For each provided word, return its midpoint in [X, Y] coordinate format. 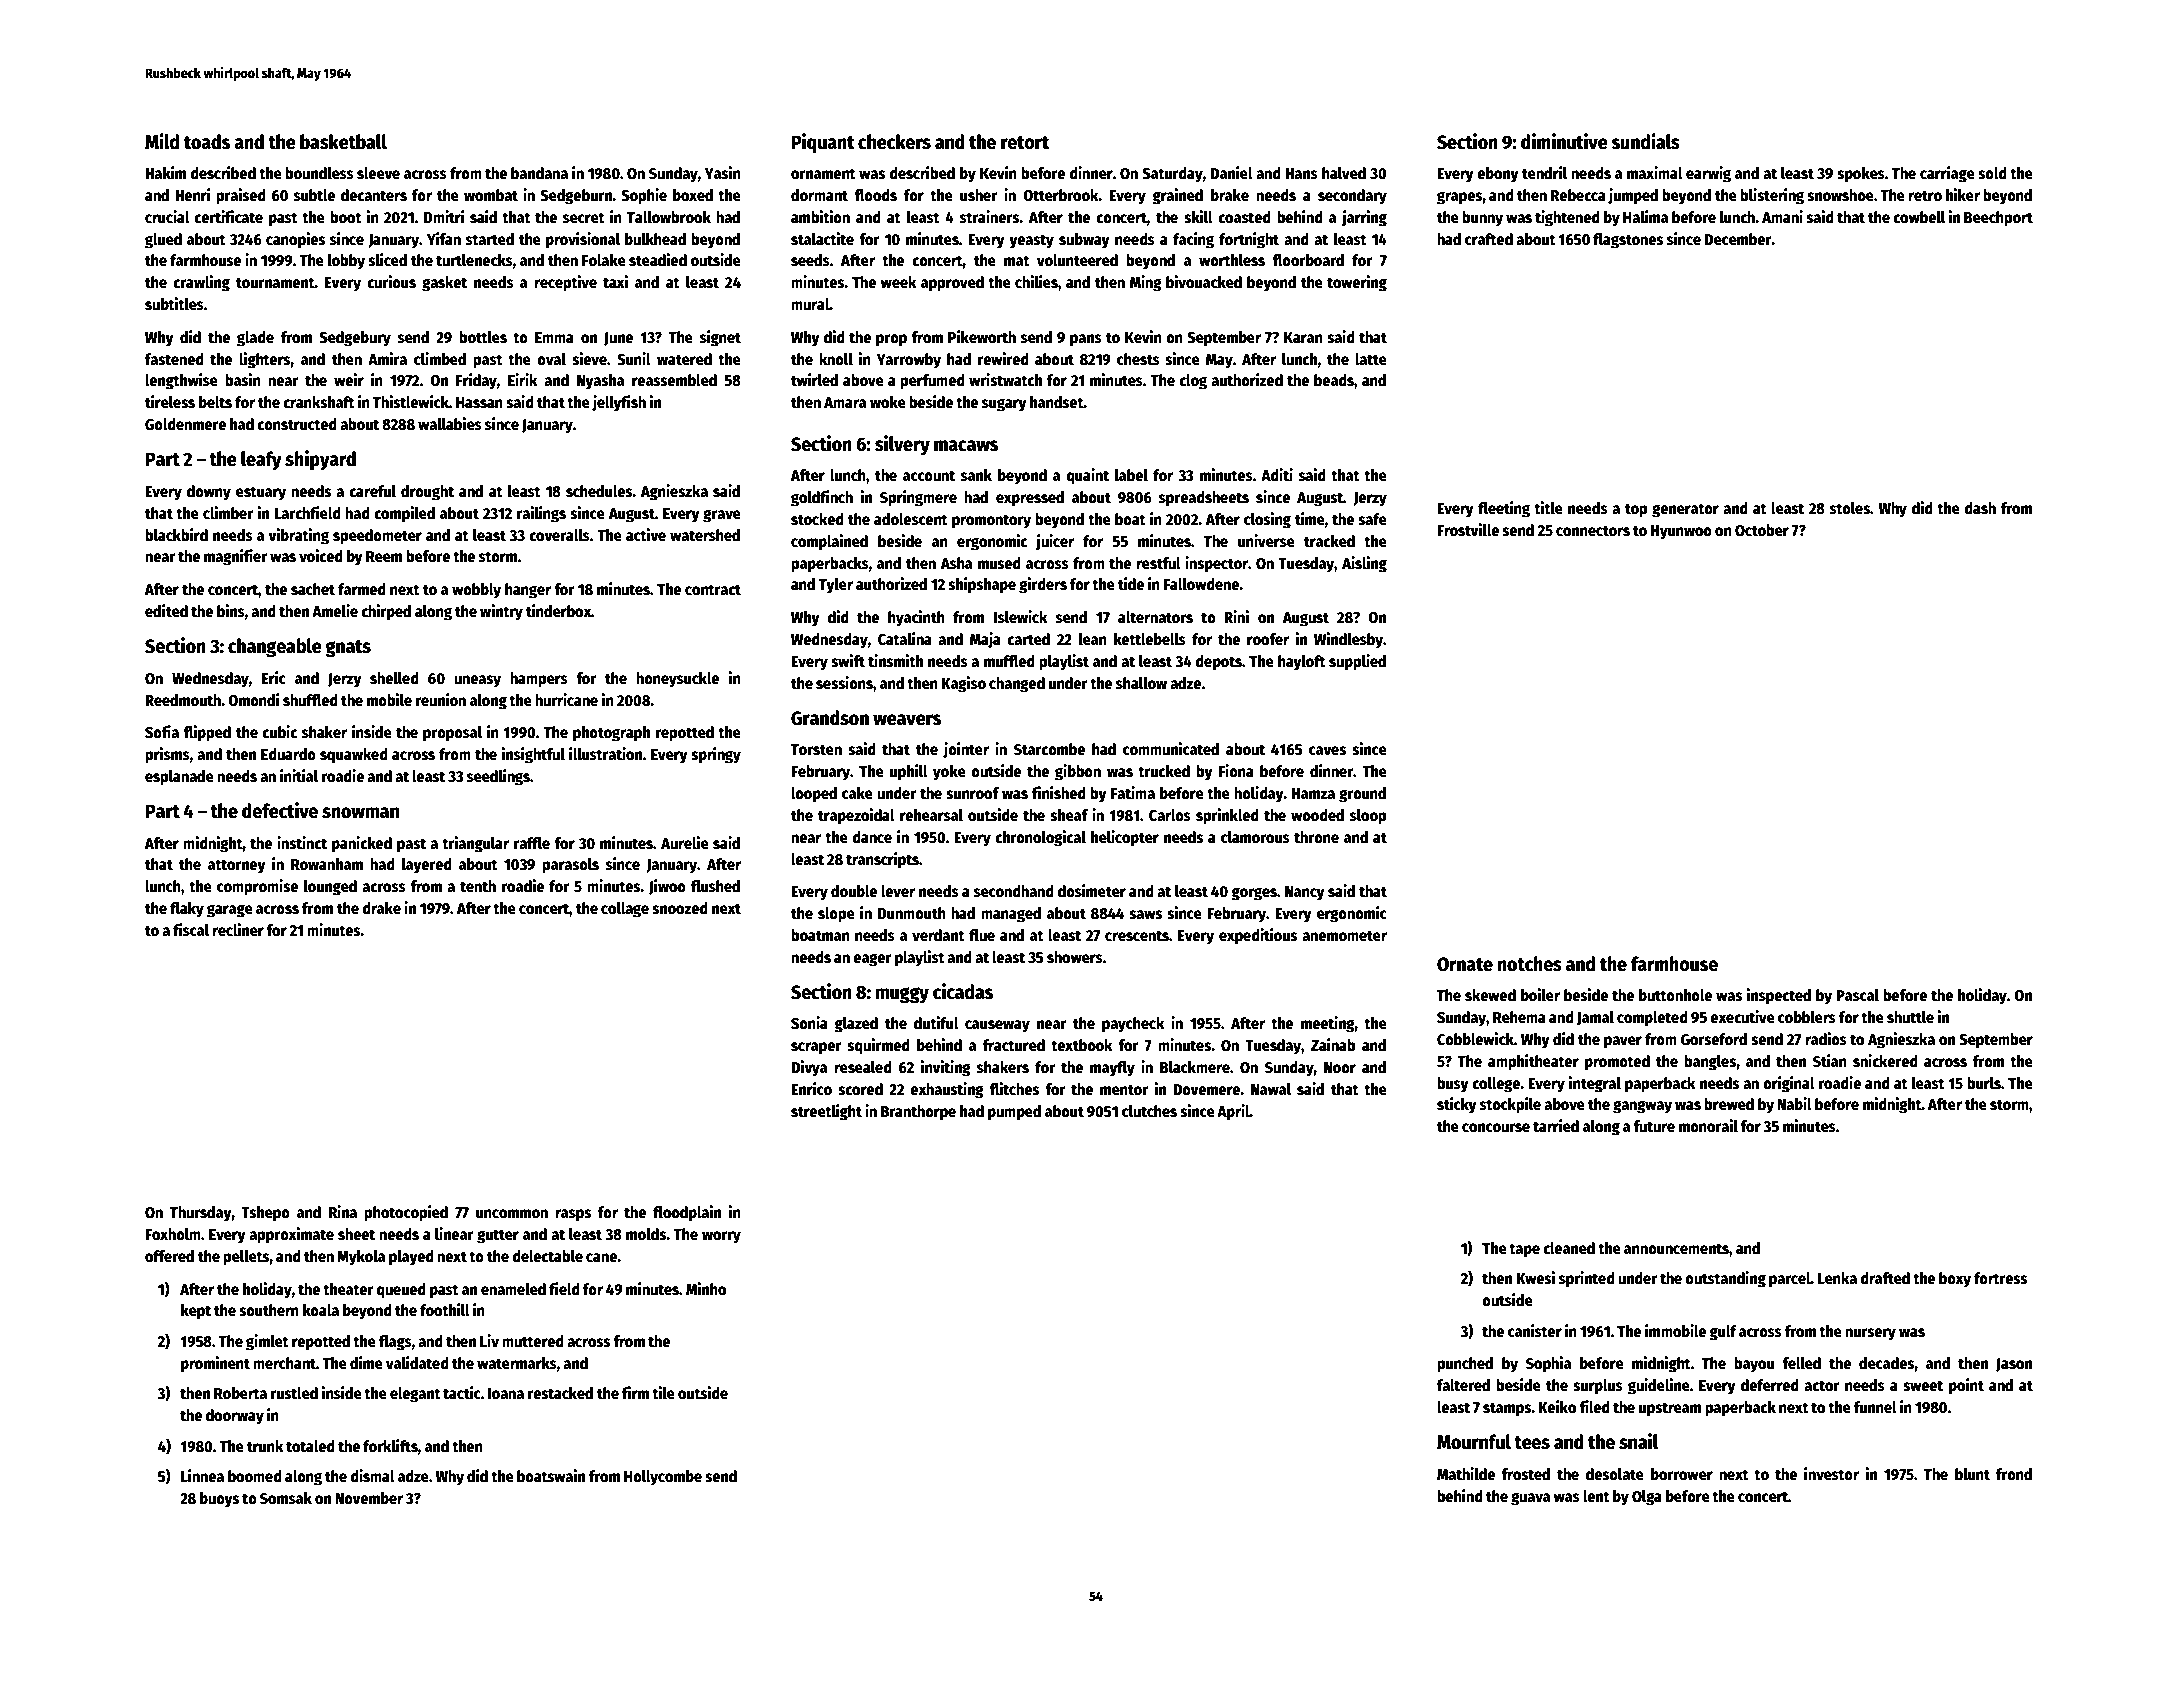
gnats [348, 649]
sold [1992, 173]
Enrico [811, 1088]
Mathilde [1466, 1473]
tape [1524, 1250]
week [899, 282]
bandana [539, 173]
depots [1218, 663]
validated [417, 1363]
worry [721, 1237]
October [1762, 530]
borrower [1682, 1474]
